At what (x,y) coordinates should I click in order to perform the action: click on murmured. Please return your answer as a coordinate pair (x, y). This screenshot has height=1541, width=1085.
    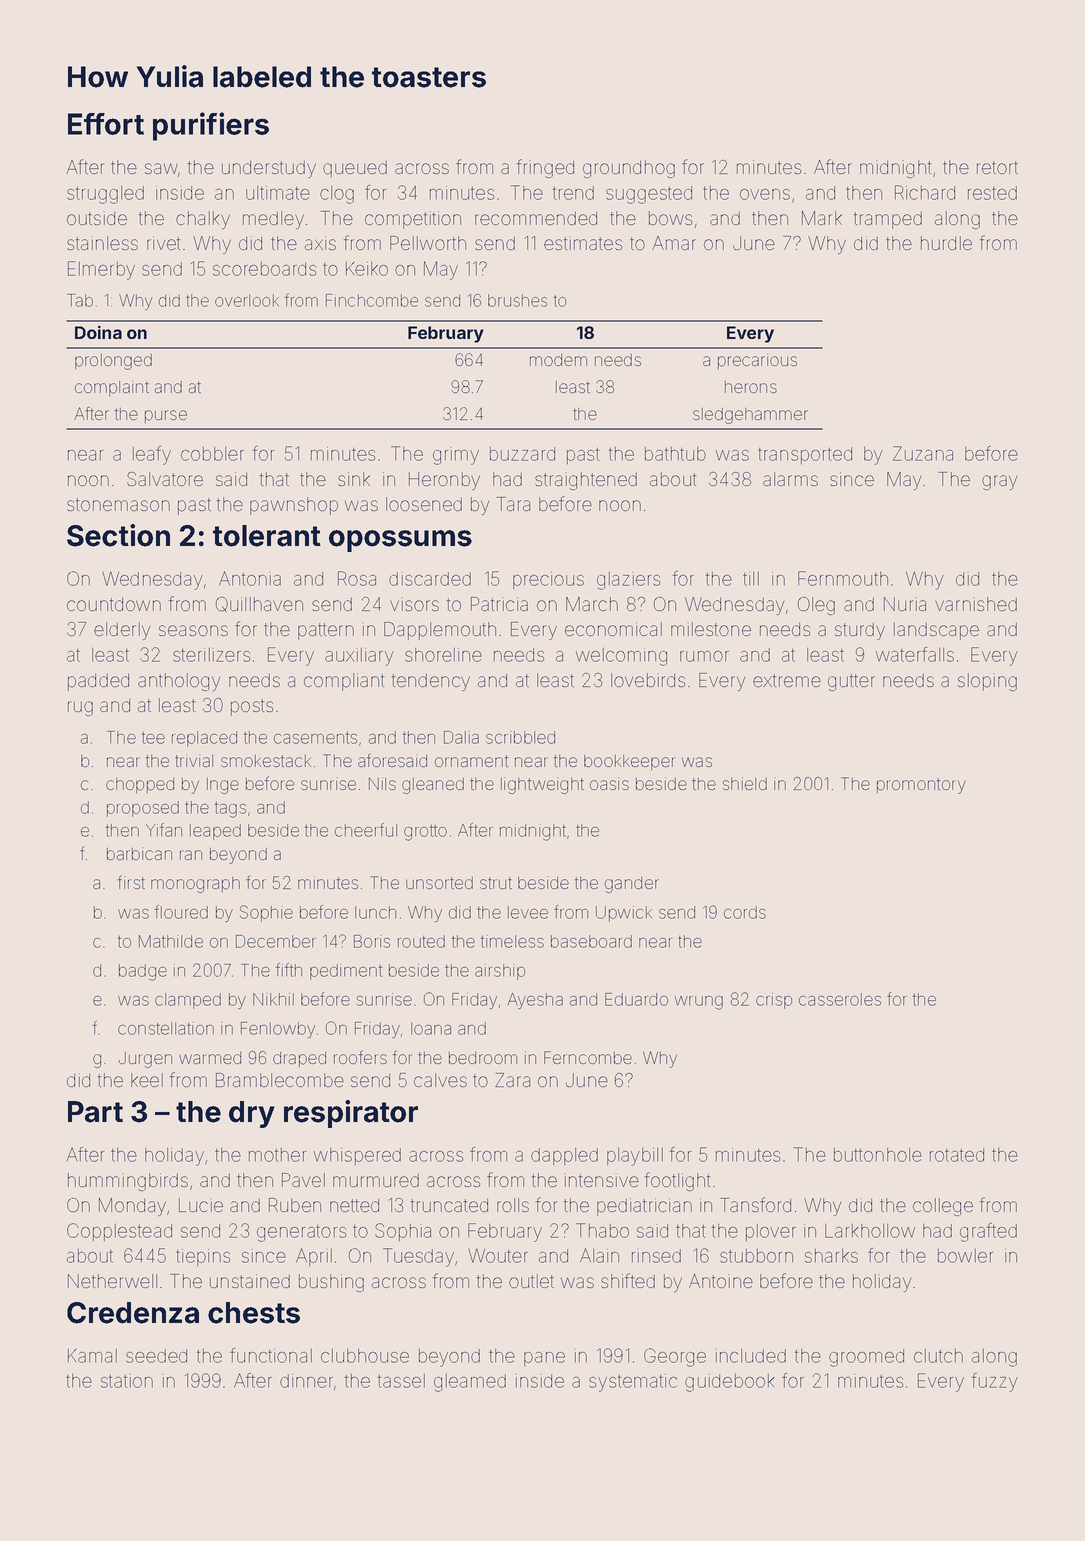
    Looking at the image, I should click on (376, 1180).
